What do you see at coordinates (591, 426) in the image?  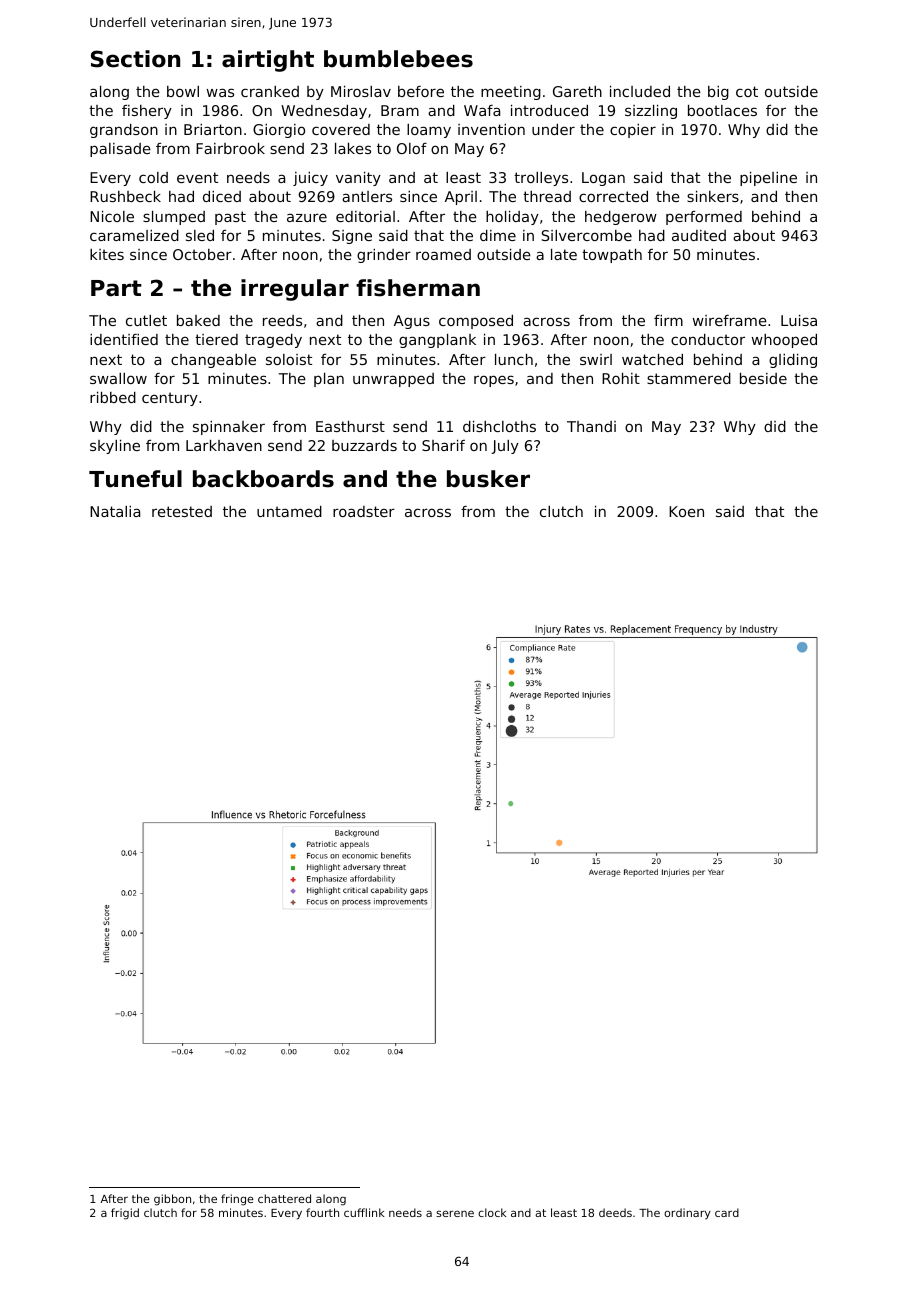 I see `Thandi` at bounding box center [591, 426].
